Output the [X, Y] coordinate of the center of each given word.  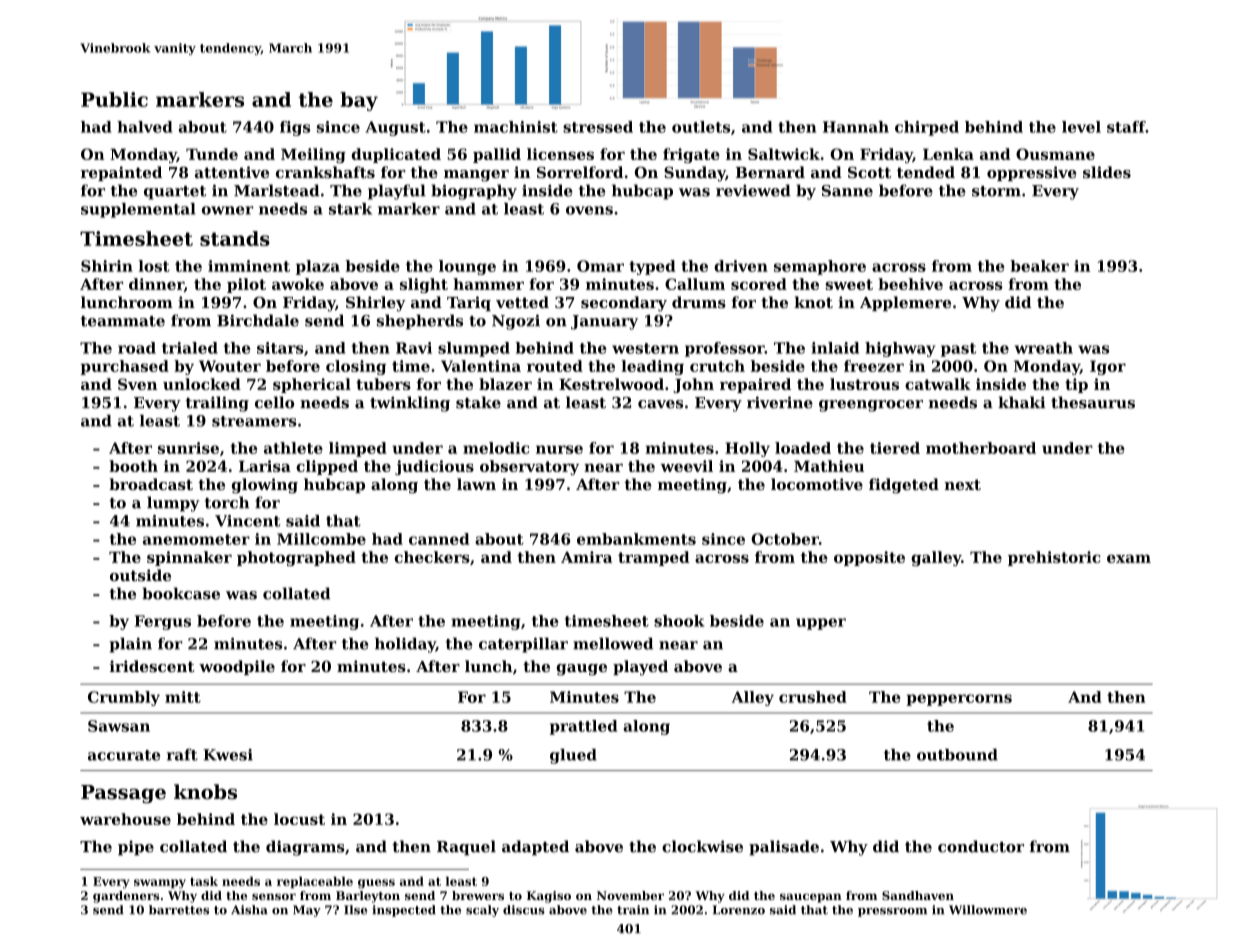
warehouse [125, 819]
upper [821, 624]
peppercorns [959, 700]
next [962, 484]
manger [476, 176]
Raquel [466, 848]
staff [1126, 127]
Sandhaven [918, 895]
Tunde [212, 154]
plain [130, 645]
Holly [747, 449]
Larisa [265, 466]
